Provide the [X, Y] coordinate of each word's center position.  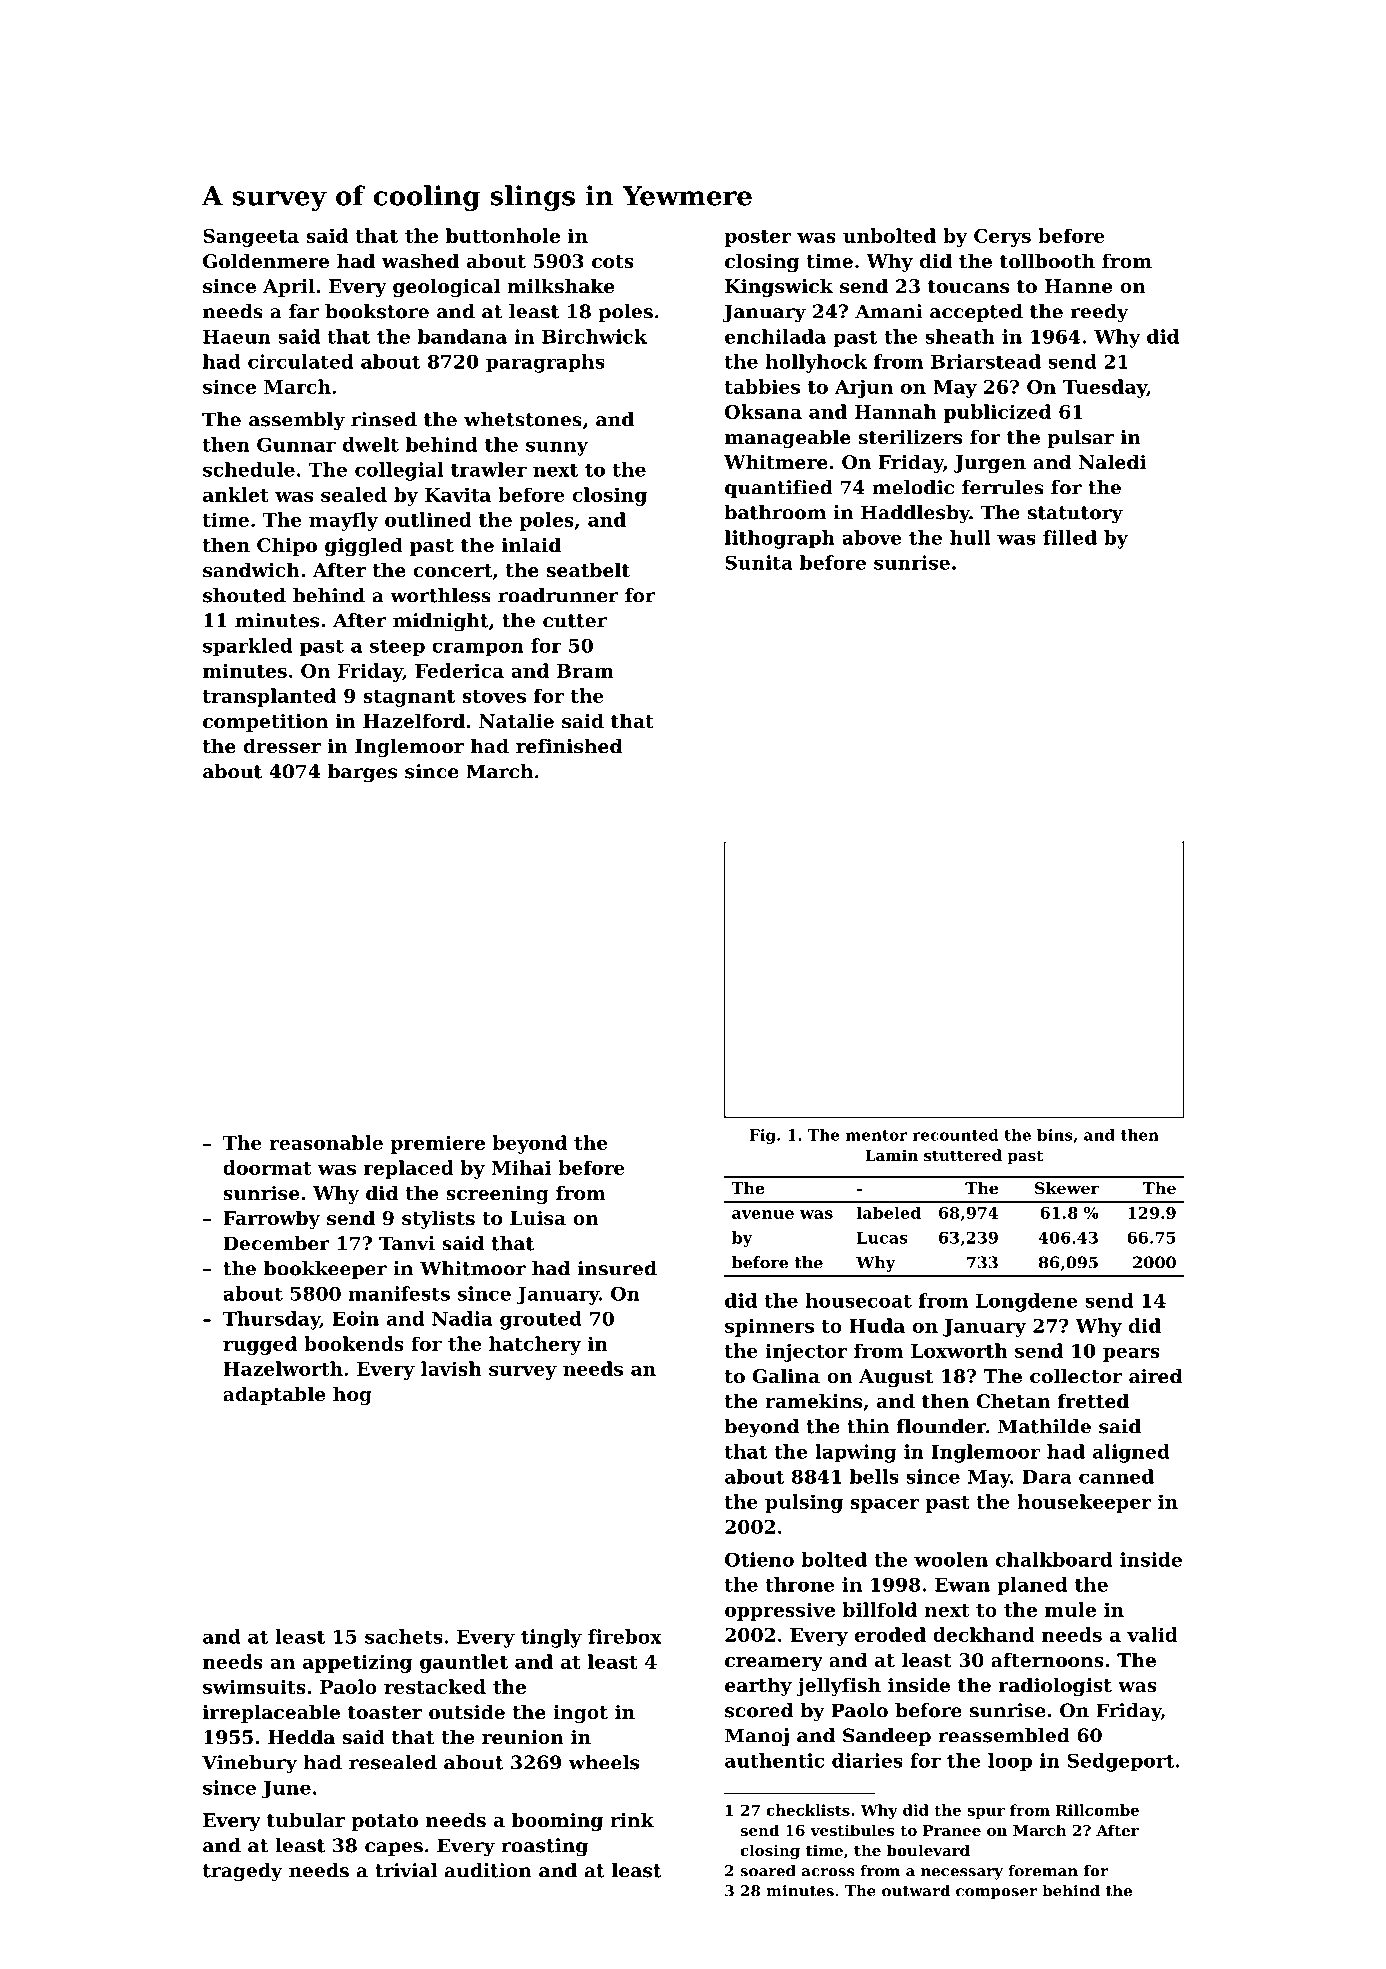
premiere [437, 1144]
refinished [569, 746]
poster [757, 238]
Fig [763, 1136]
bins [1055, 1135]
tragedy [242, 1872]
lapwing [856, 1453]
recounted [956, 1135]
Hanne [1078, 286]
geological [446, 287]
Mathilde [1044, 1426]
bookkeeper [325, 1270]
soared [768, 1871]
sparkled [248, 647]
